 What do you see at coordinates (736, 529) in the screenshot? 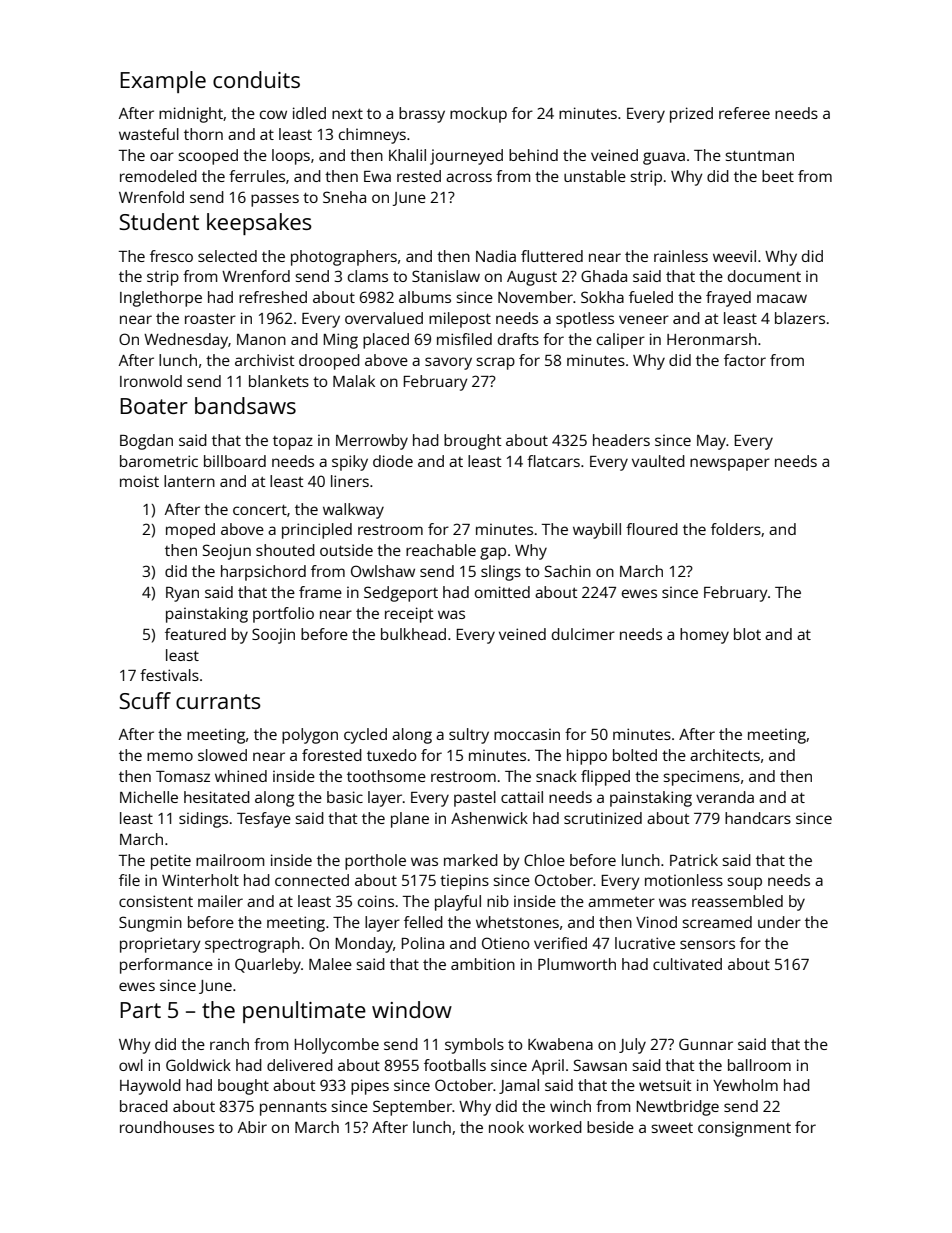
I see `folders` at bounding box center [736, 529].
